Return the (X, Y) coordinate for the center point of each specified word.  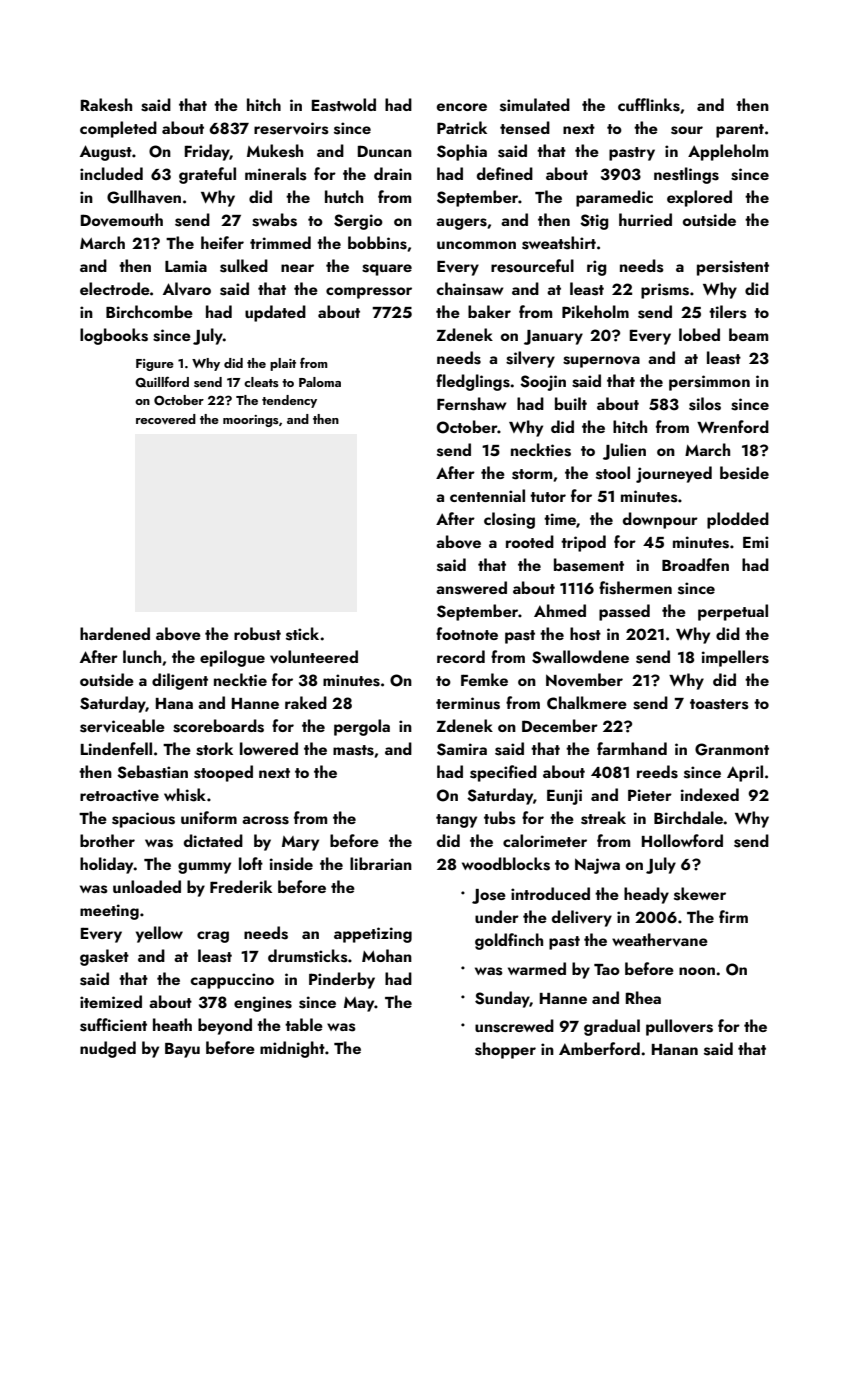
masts (353, 750)
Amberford (599, 1048)
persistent (733, 268)
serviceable (122, 726)
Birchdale (689, 817)
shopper (505, 1050)
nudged (108, 1049)
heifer (222, 242)
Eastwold (344, 105)
